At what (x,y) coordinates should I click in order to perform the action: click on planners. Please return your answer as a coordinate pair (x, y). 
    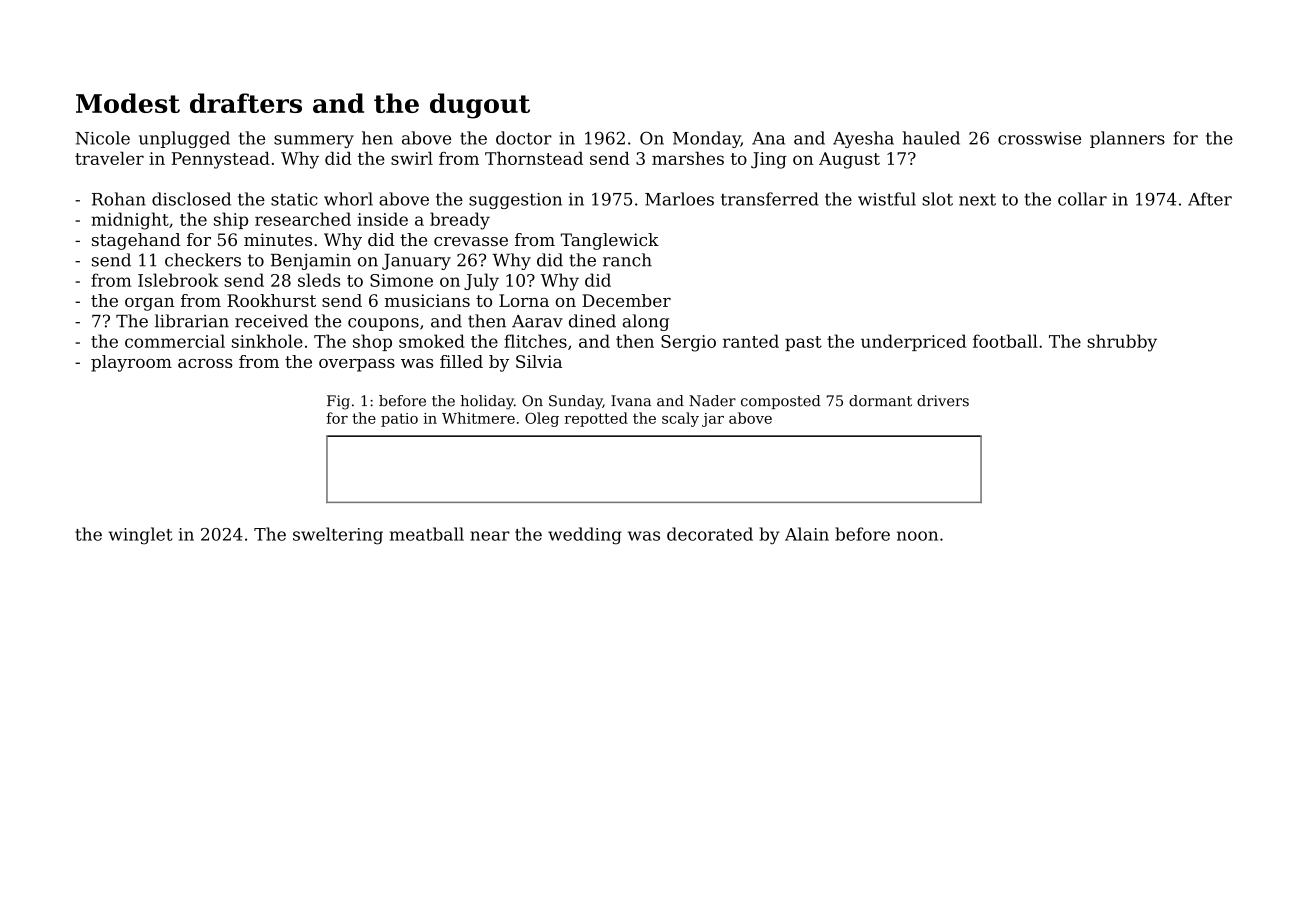
    Looking at the image, I should click on (1127, 139).
